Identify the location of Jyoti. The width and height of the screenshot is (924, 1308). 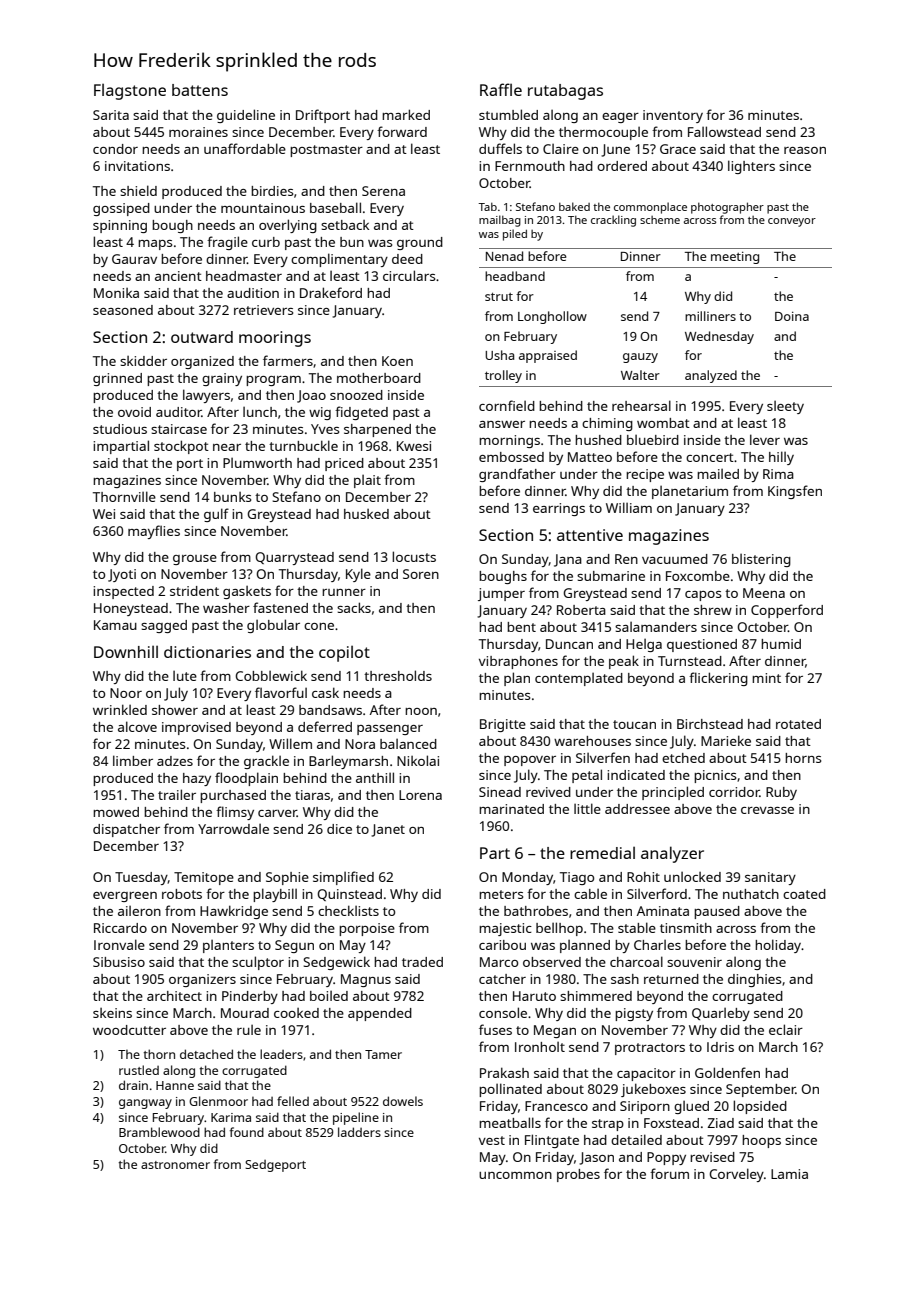
(122, 575).
